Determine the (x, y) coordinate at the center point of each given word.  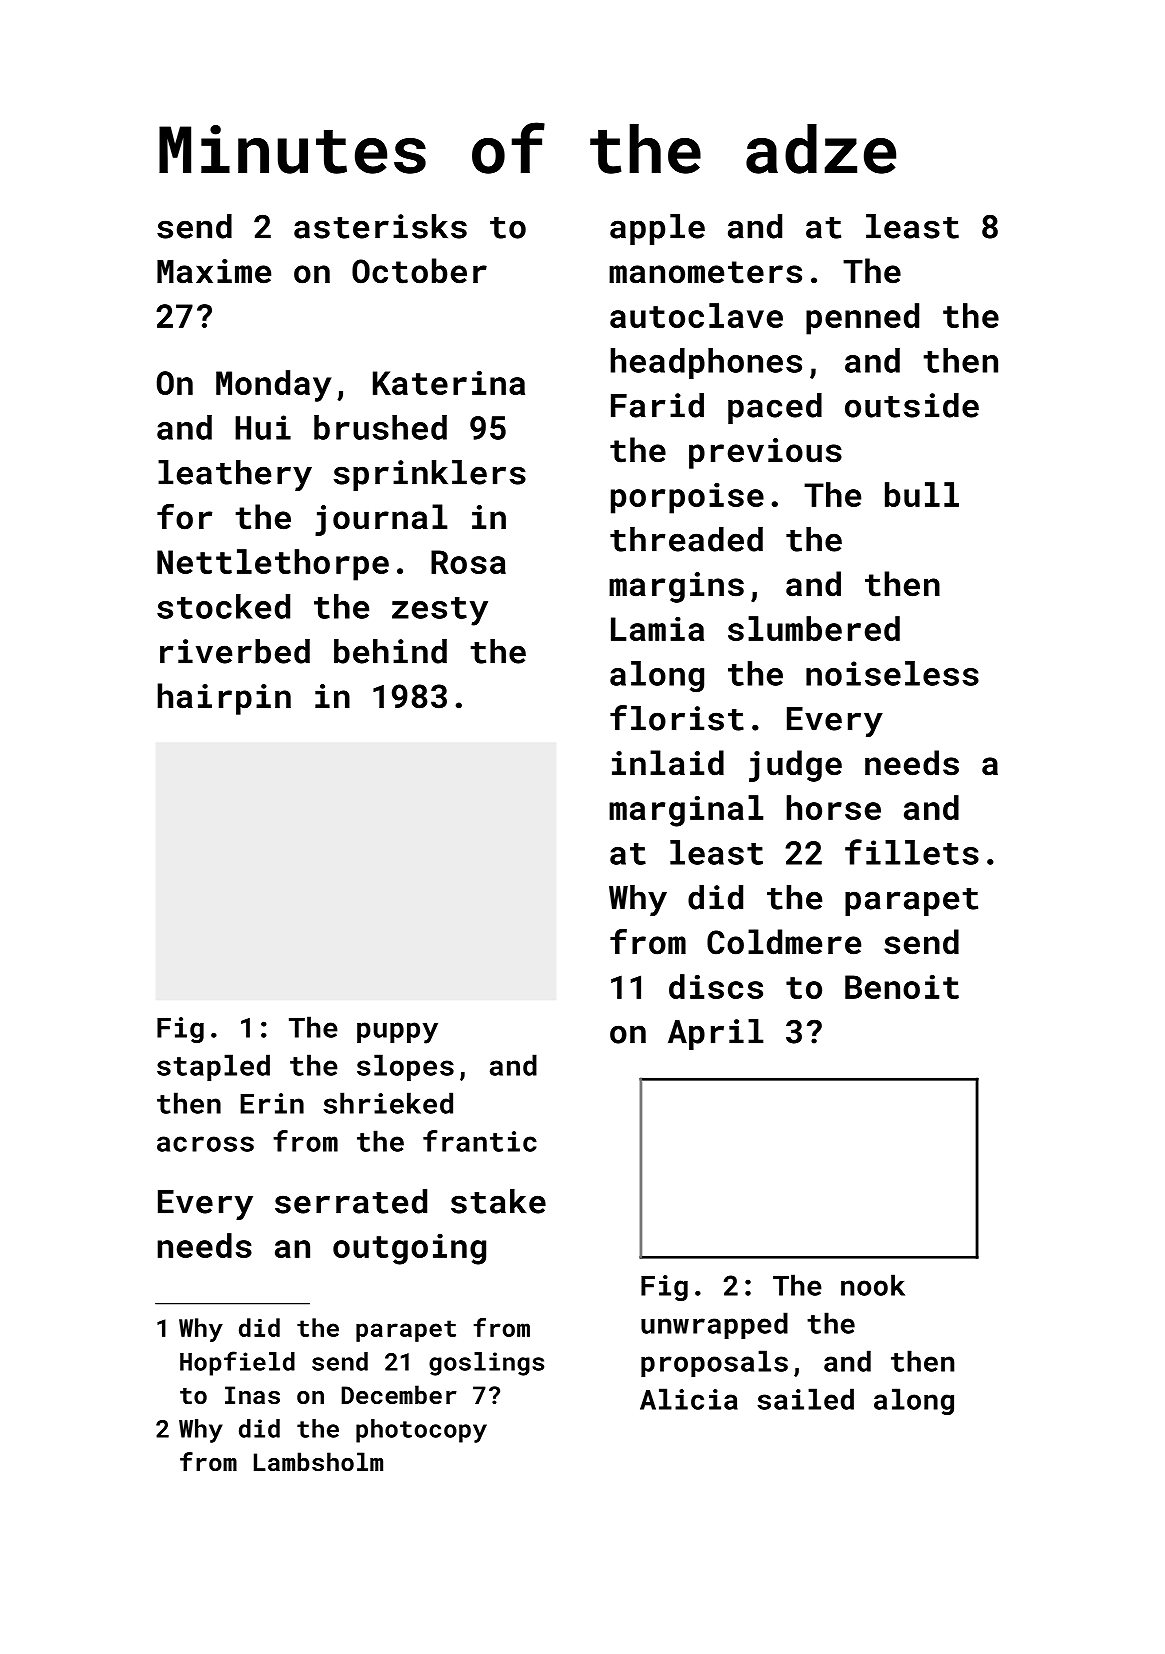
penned (862, 319)
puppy (397, 1033)
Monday (273, 386)
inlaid (668, 763)
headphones (706, 363)
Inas (252, 1395)
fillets (912, 852)
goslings (486, 1364)
